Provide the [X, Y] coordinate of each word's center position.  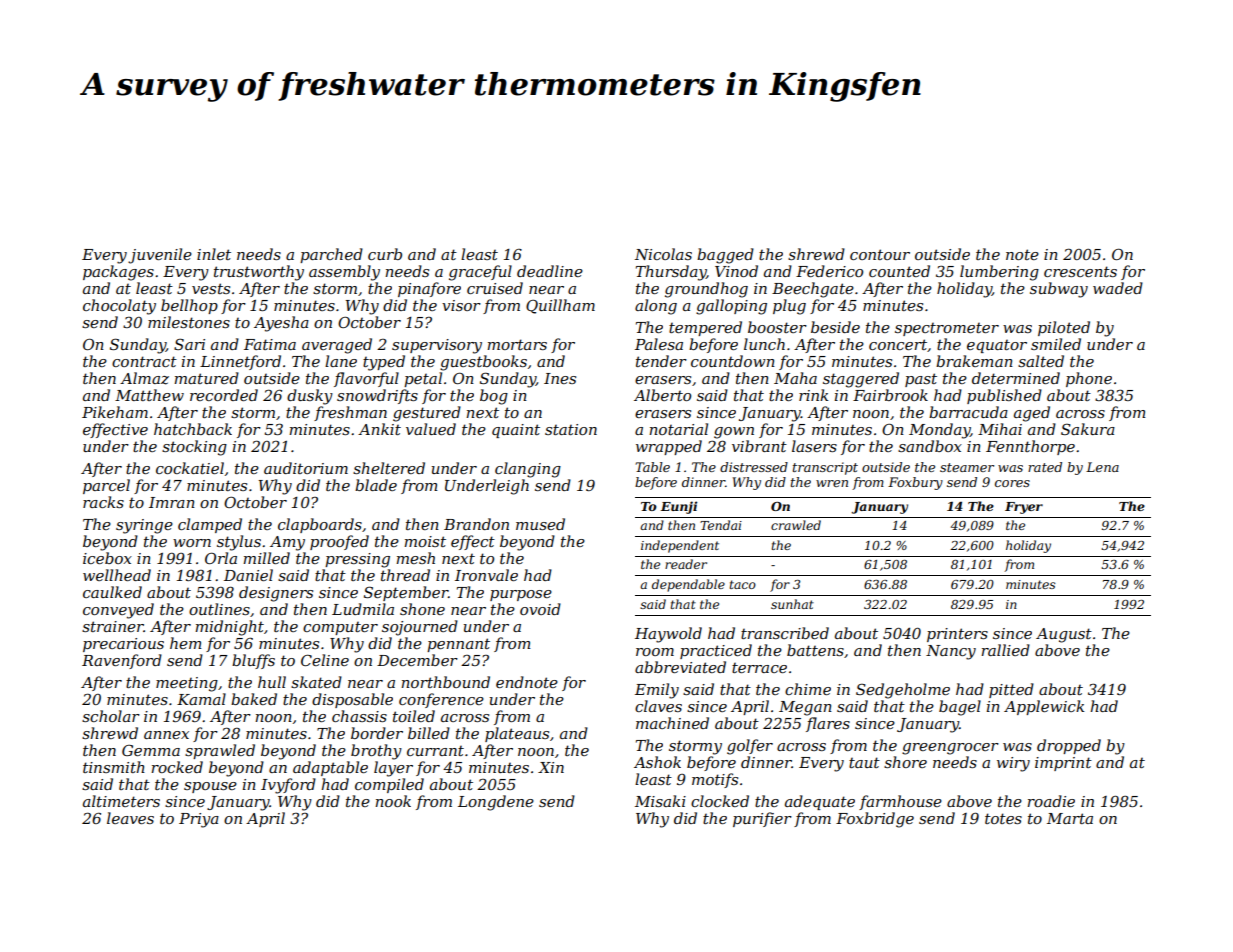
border [377, 733]
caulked [112, 592]
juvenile [160, 256]
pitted [1011, 690]
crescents [1080, 271]
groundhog [706, 290]
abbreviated [680, 667]
